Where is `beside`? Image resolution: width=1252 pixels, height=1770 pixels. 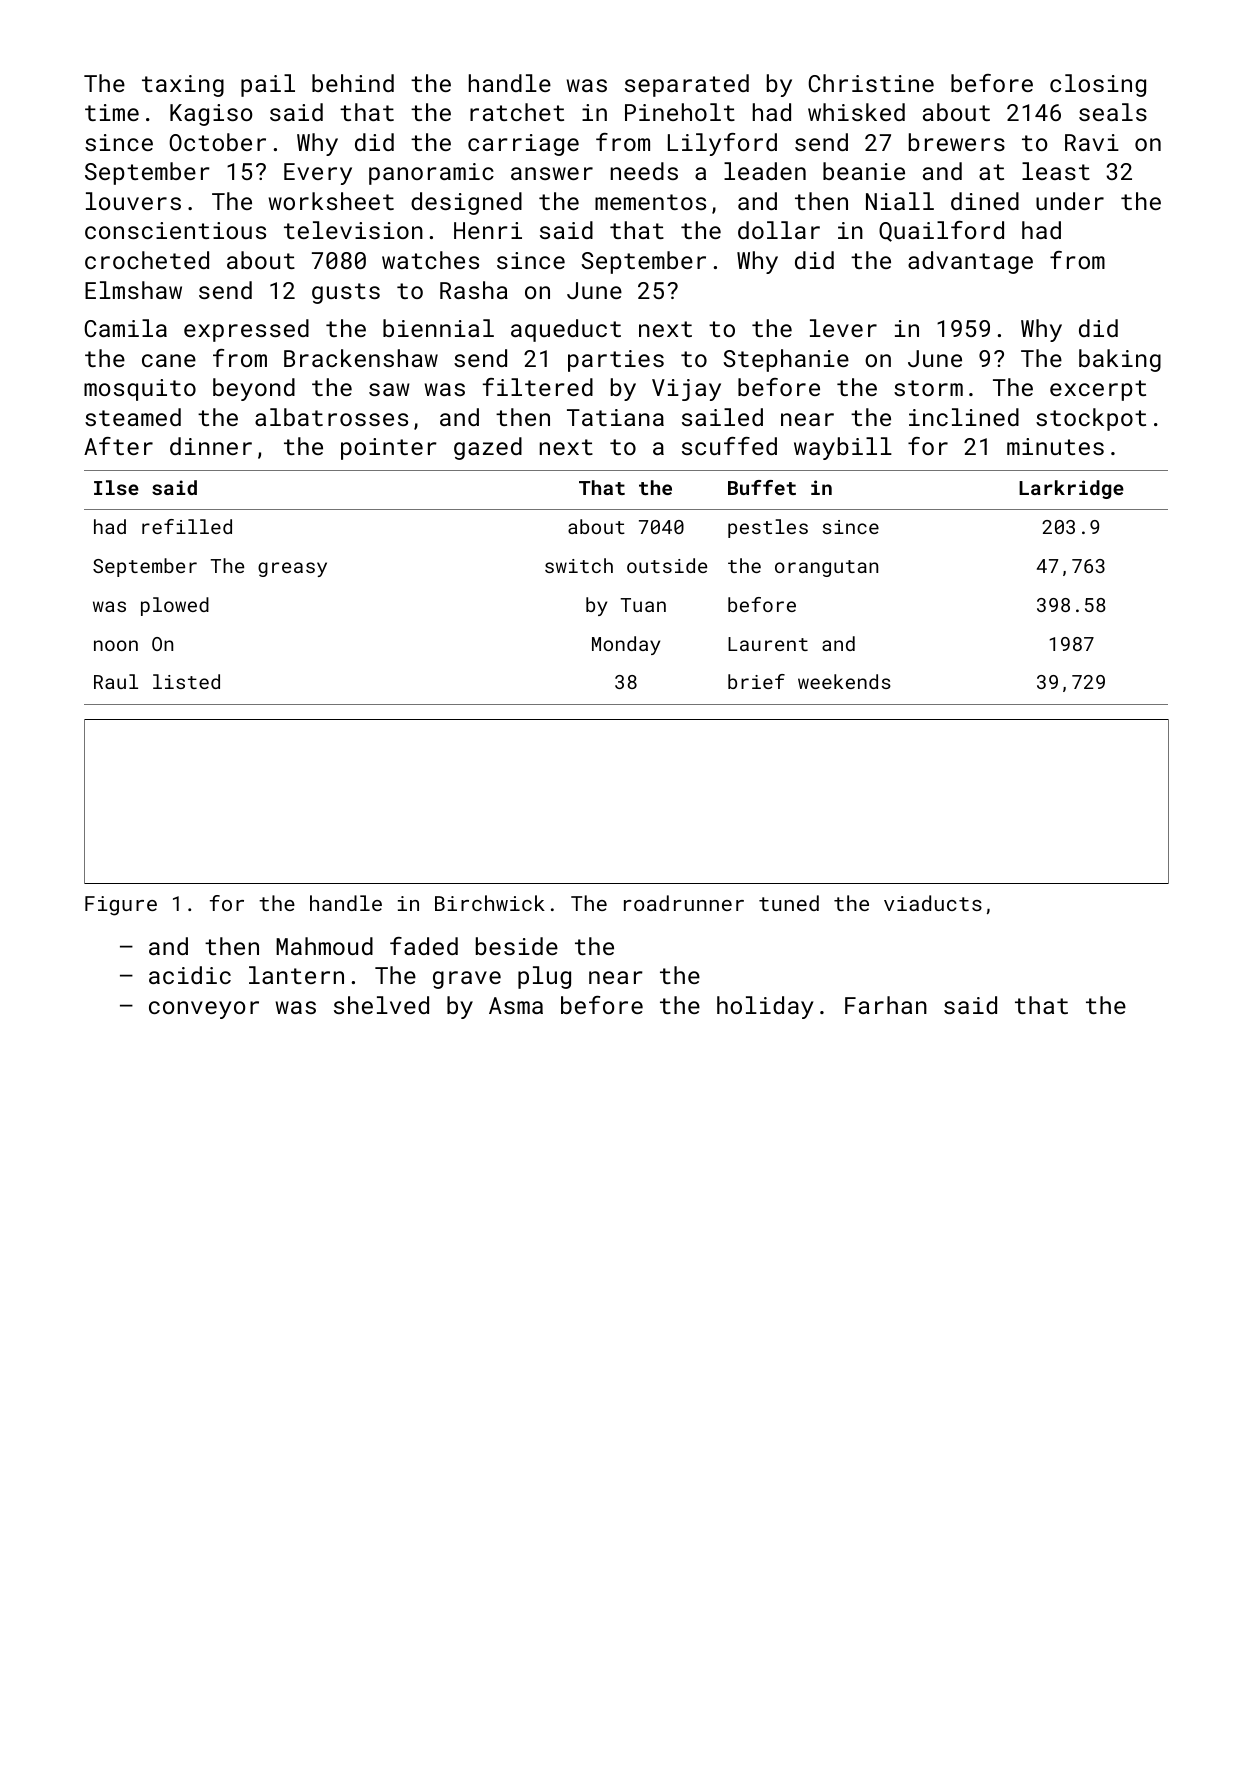
beside is located at coordinates (517, 946).
